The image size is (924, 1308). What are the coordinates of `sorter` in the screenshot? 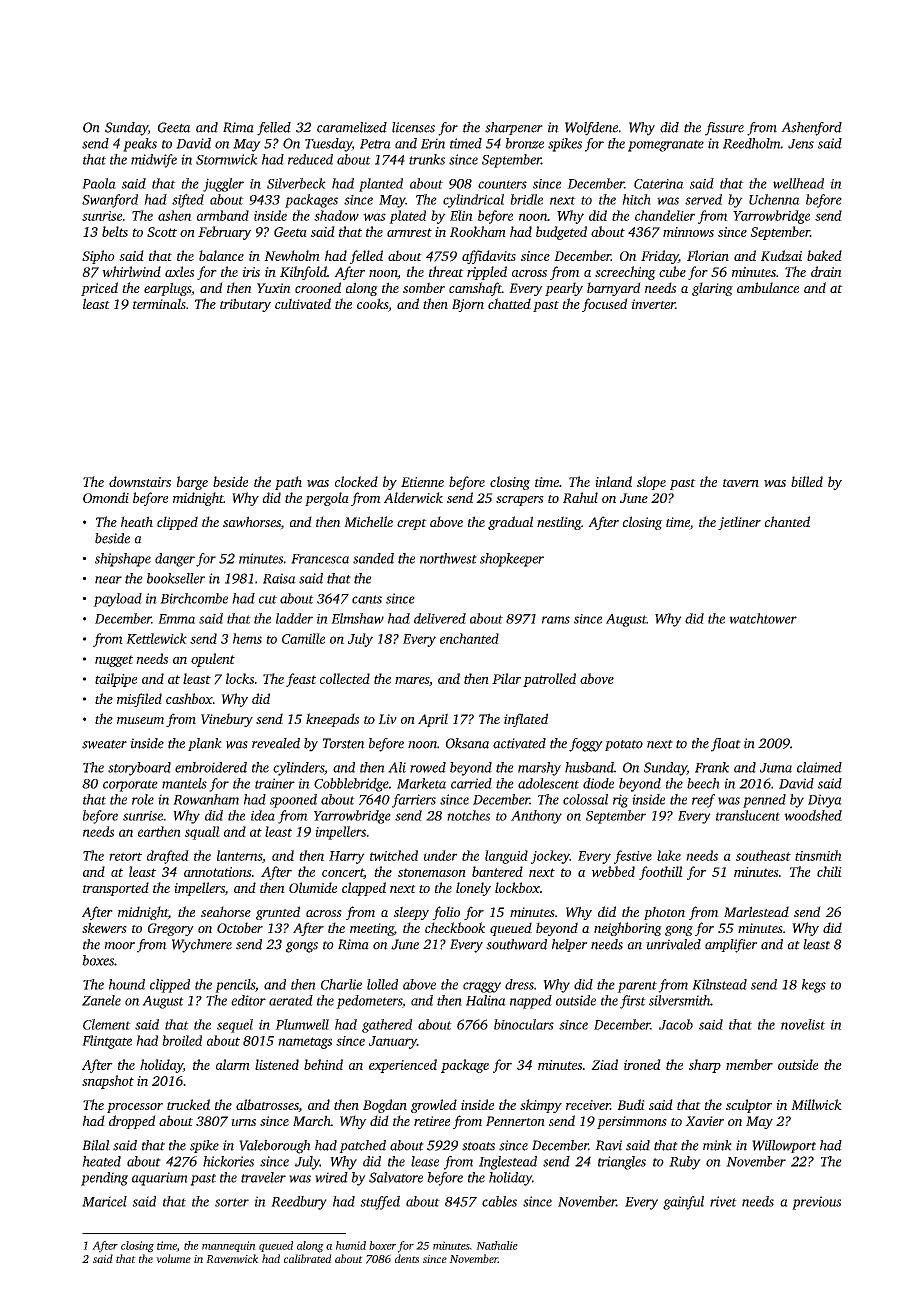 It's located at (232, 1202).
